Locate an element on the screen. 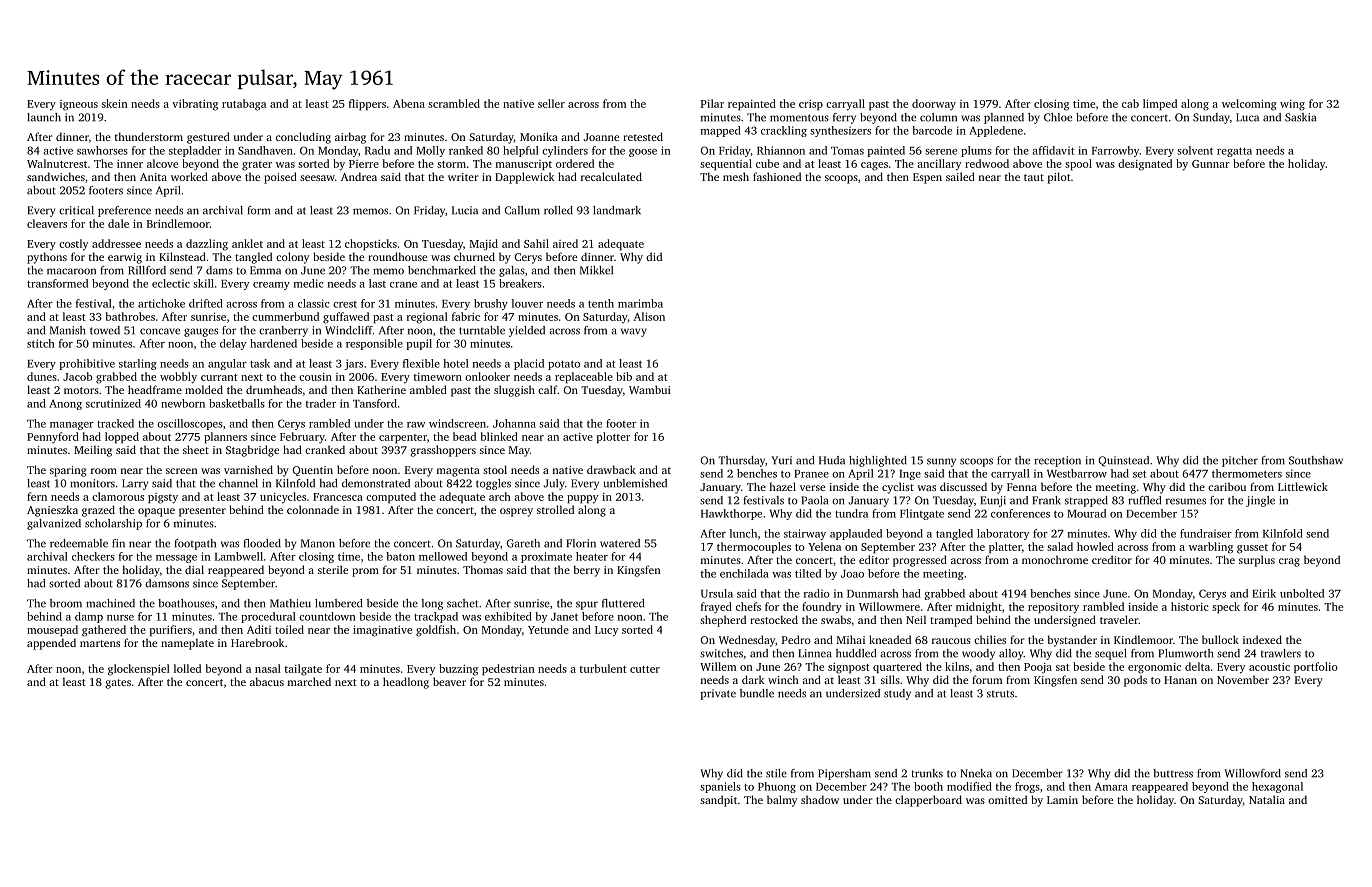  sandpit is located at coordinates (718, 801).
